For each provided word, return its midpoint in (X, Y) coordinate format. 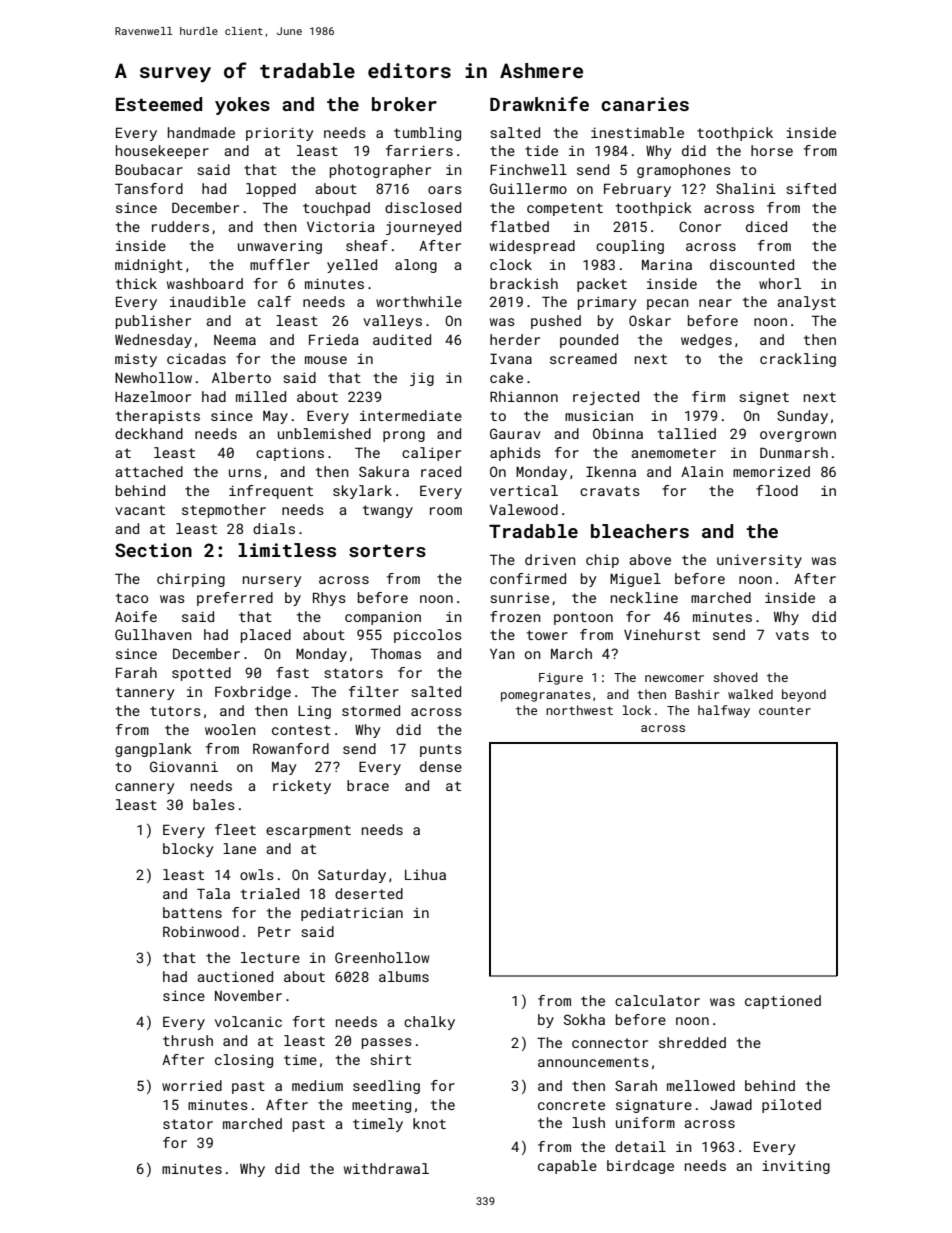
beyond (804, 695)
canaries (645, 104)
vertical (524, 490)
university (759, 561)
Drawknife (539, 103)
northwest (579, 710)
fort (309, 1021)
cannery (144, 788)
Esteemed (159, 104)
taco (132, 598)
